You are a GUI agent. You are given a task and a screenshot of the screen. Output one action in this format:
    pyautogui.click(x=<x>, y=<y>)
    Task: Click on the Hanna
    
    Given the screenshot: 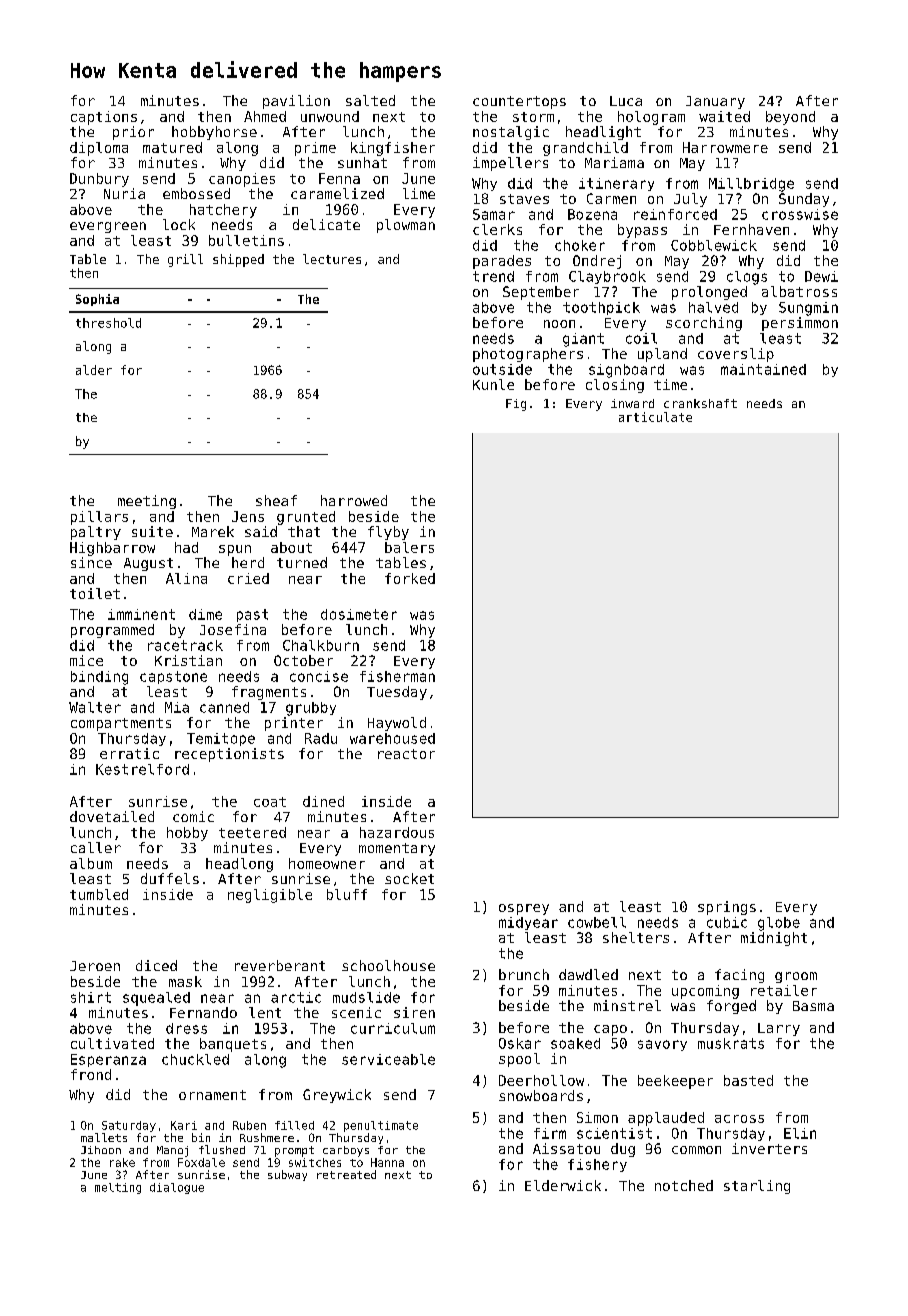 What is the action you would take?
    pyautogui.click(x=387, y=1162)
